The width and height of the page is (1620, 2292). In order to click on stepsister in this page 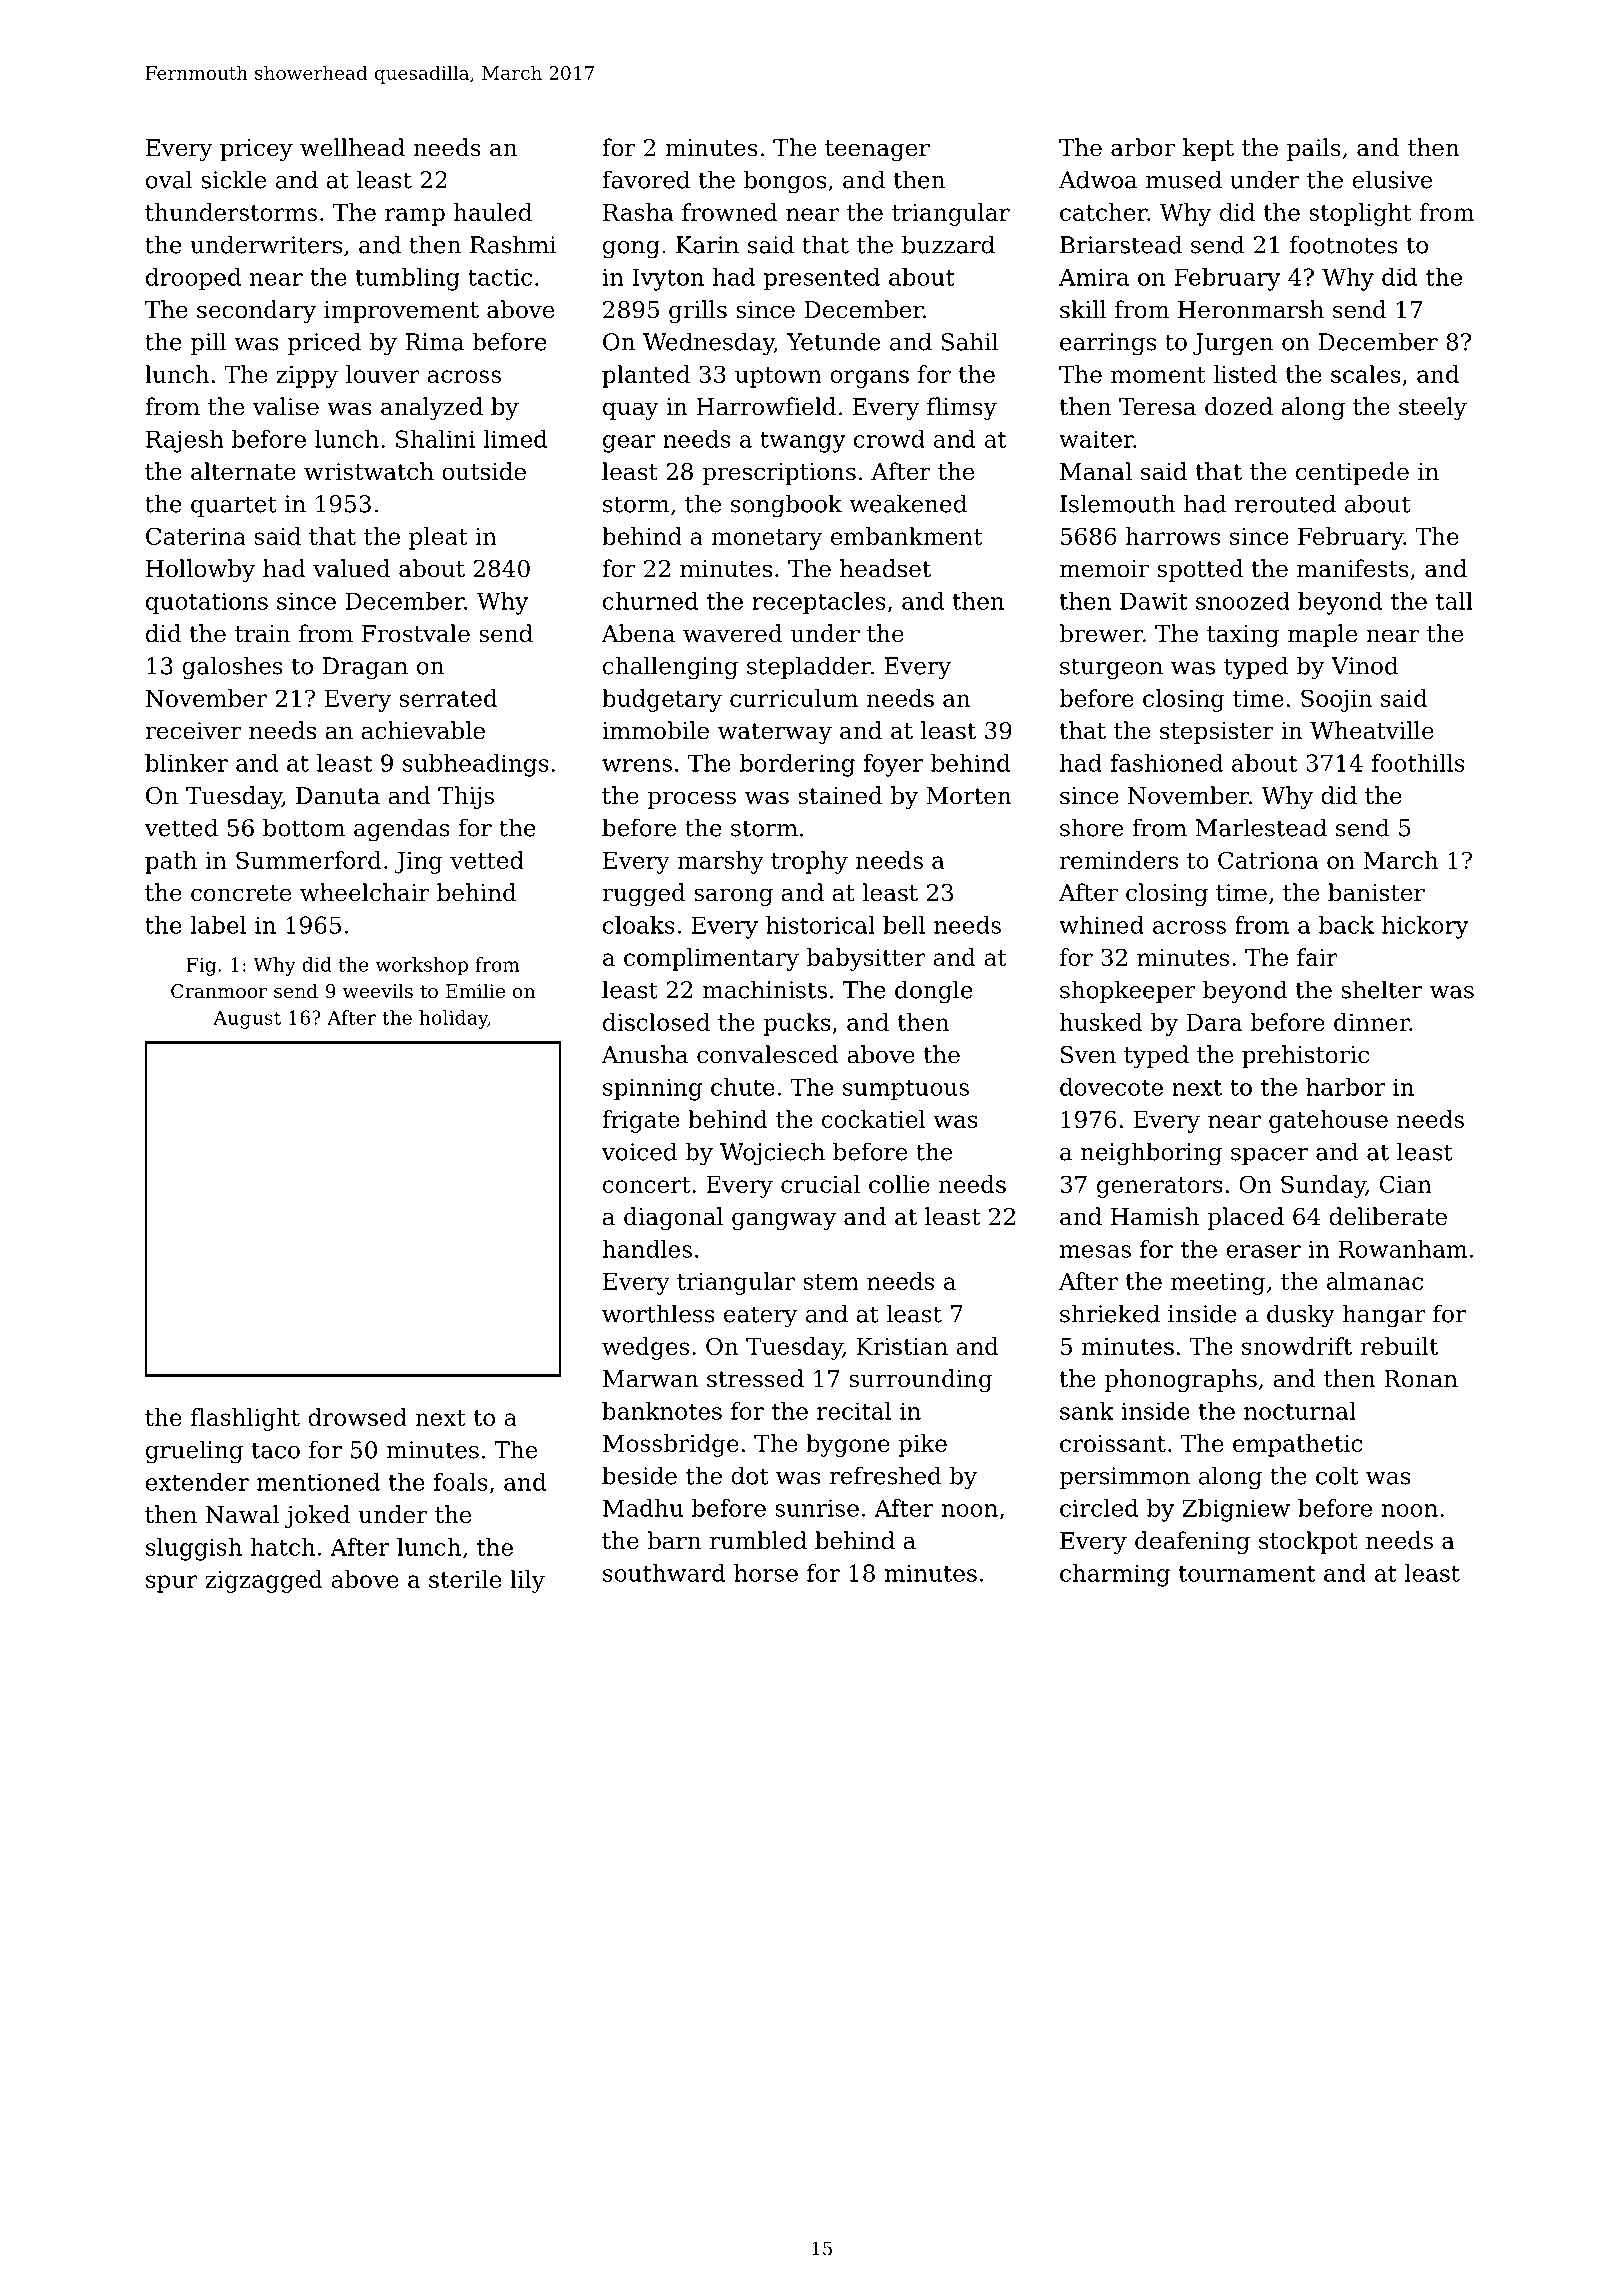, I will do `click(1217, 733)`.
